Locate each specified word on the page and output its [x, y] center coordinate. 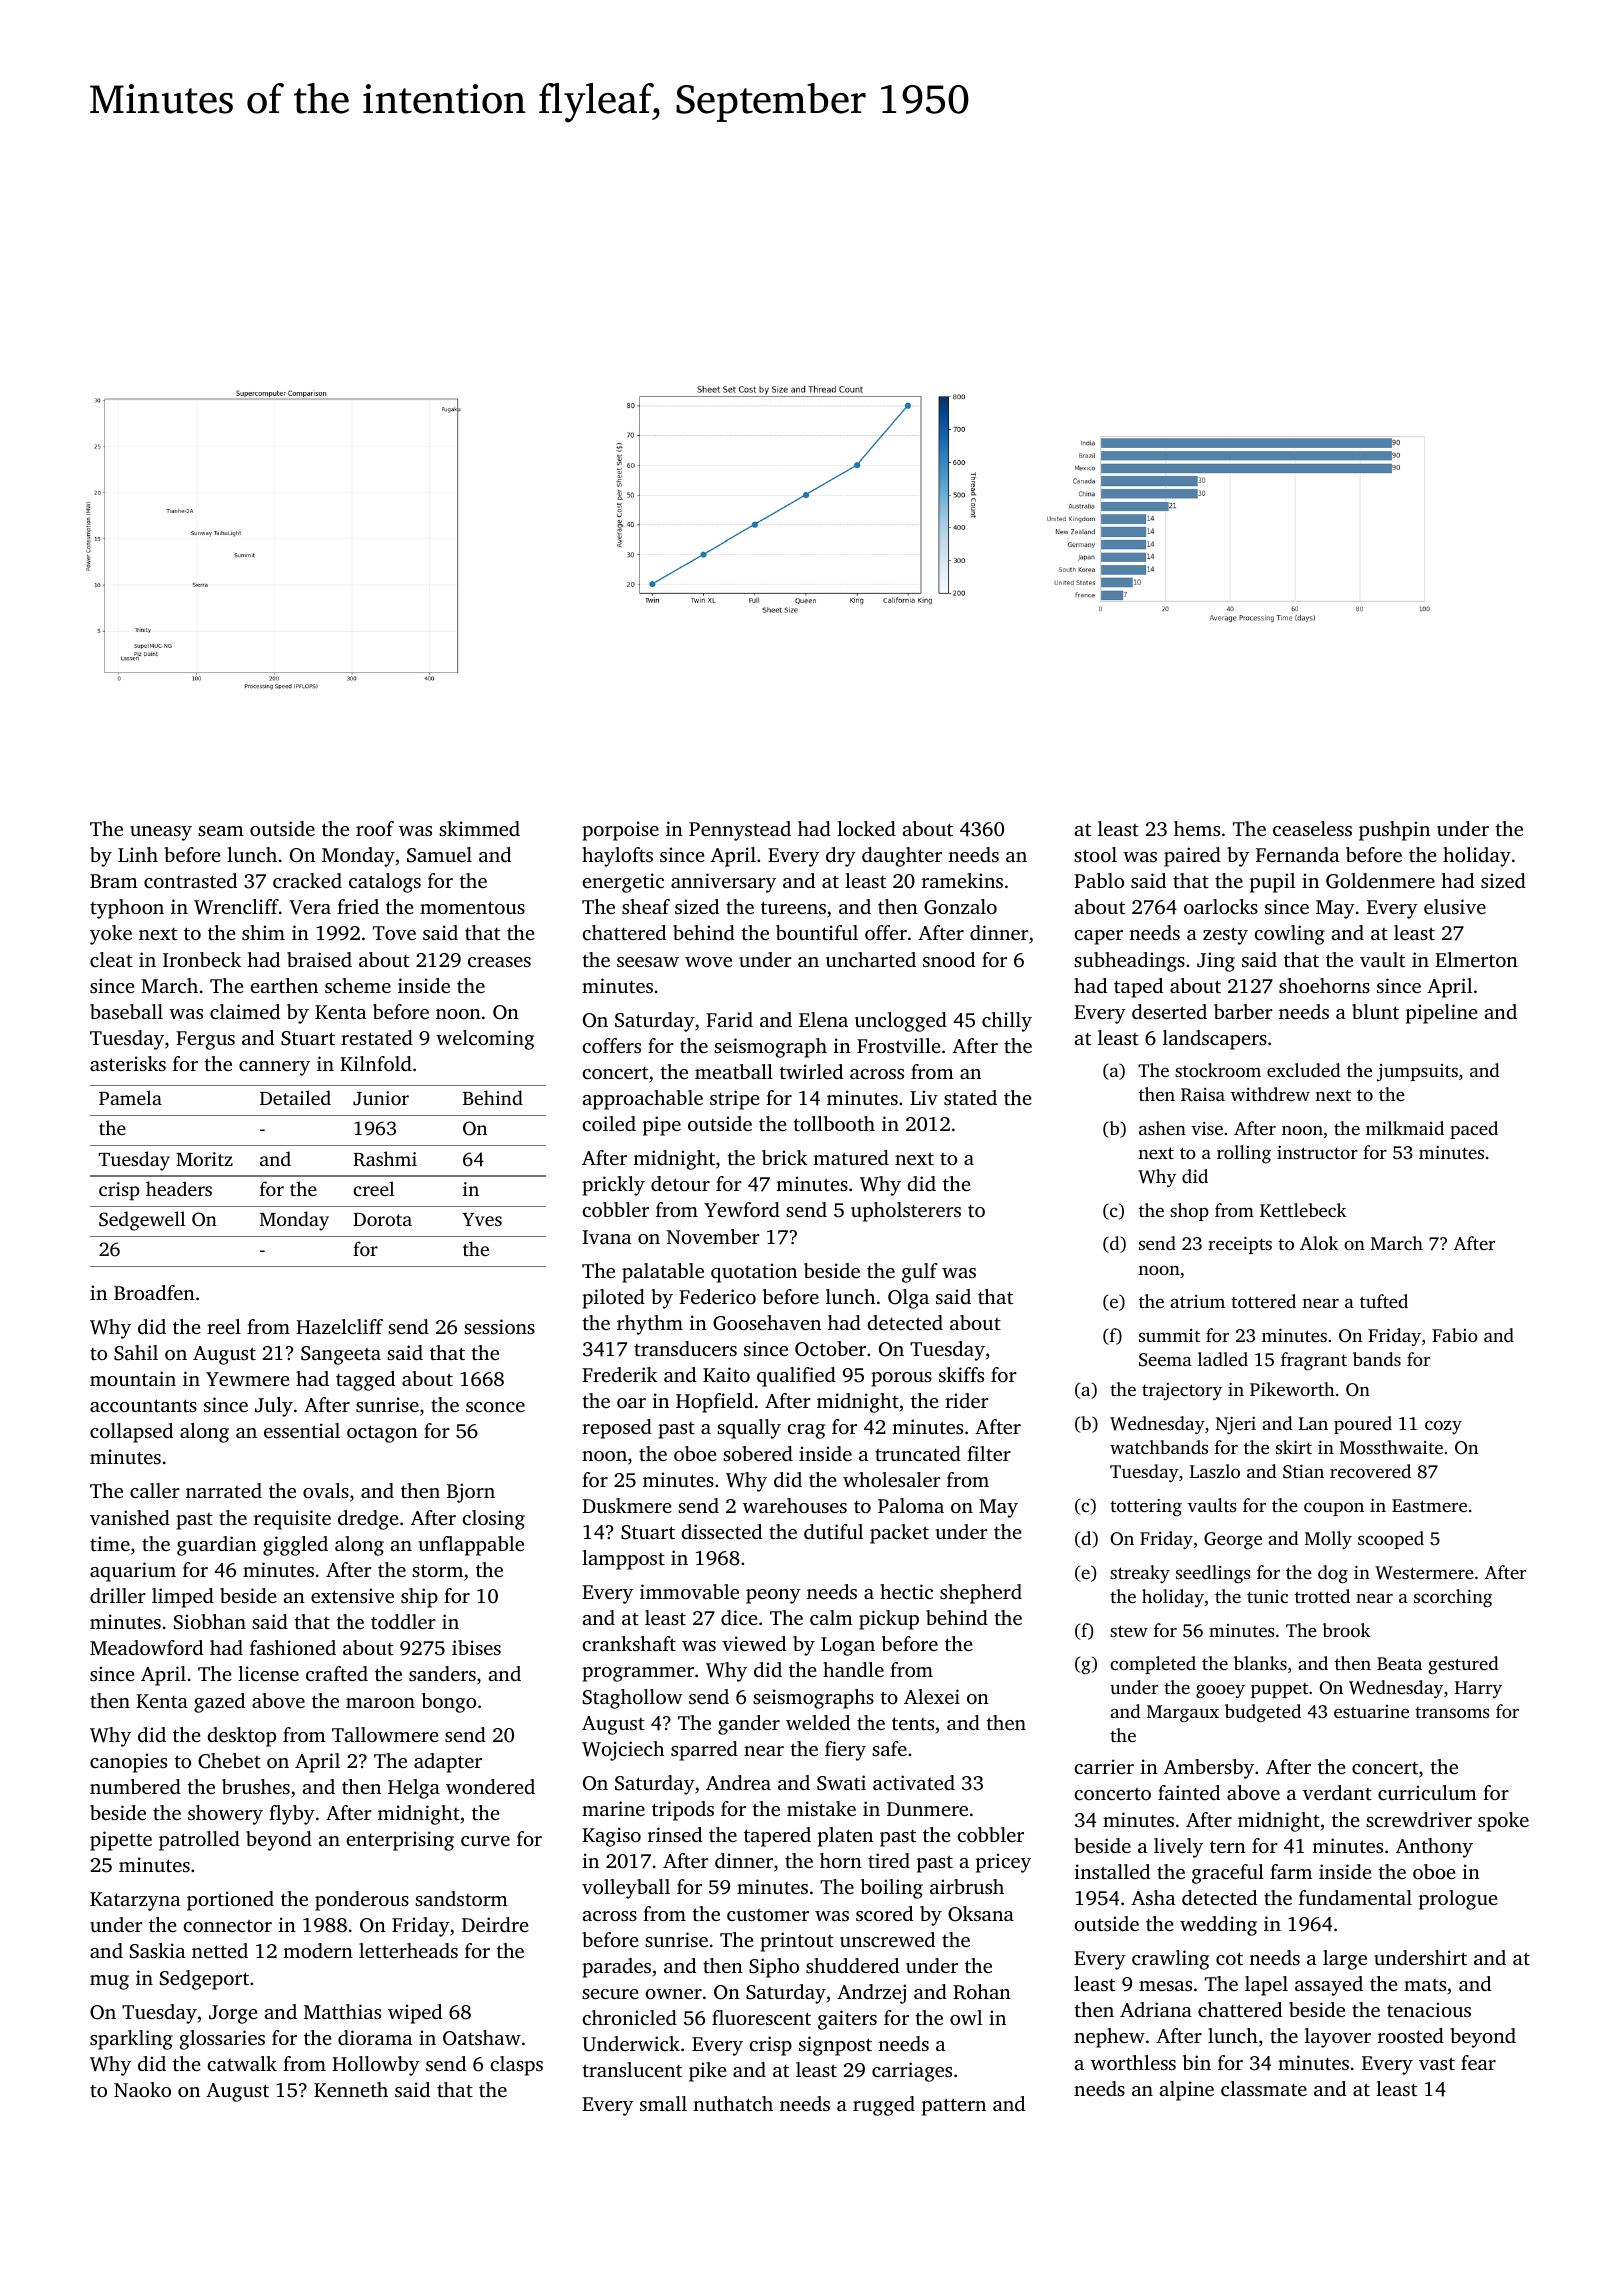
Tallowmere [385, 1734]
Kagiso [611, 1837]
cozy [1443, 1427]
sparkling [131, 2040]
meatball [734, 1071]
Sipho [774, 1968]
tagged [365, 1381]
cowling [1289, 935]
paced [1474, 1130]
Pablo [1099, 880]
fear [1478, 2062]
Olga [908, 1299]
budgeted [1263, 1713]
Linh [138, 854]
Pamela [130, 1097]
